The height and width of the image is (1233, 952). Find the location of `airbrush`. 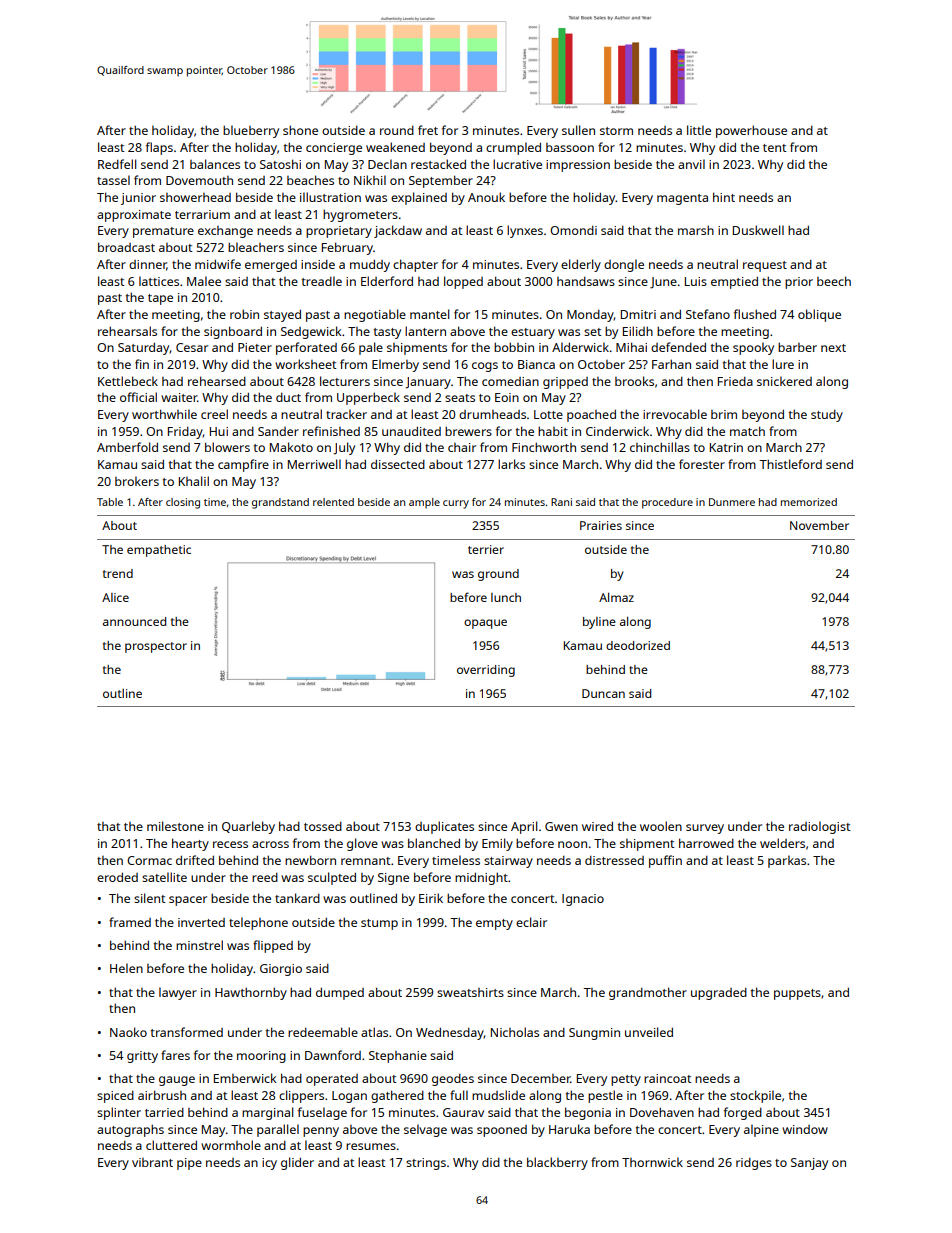

airbrush is located at coordinates (162, 1095).
